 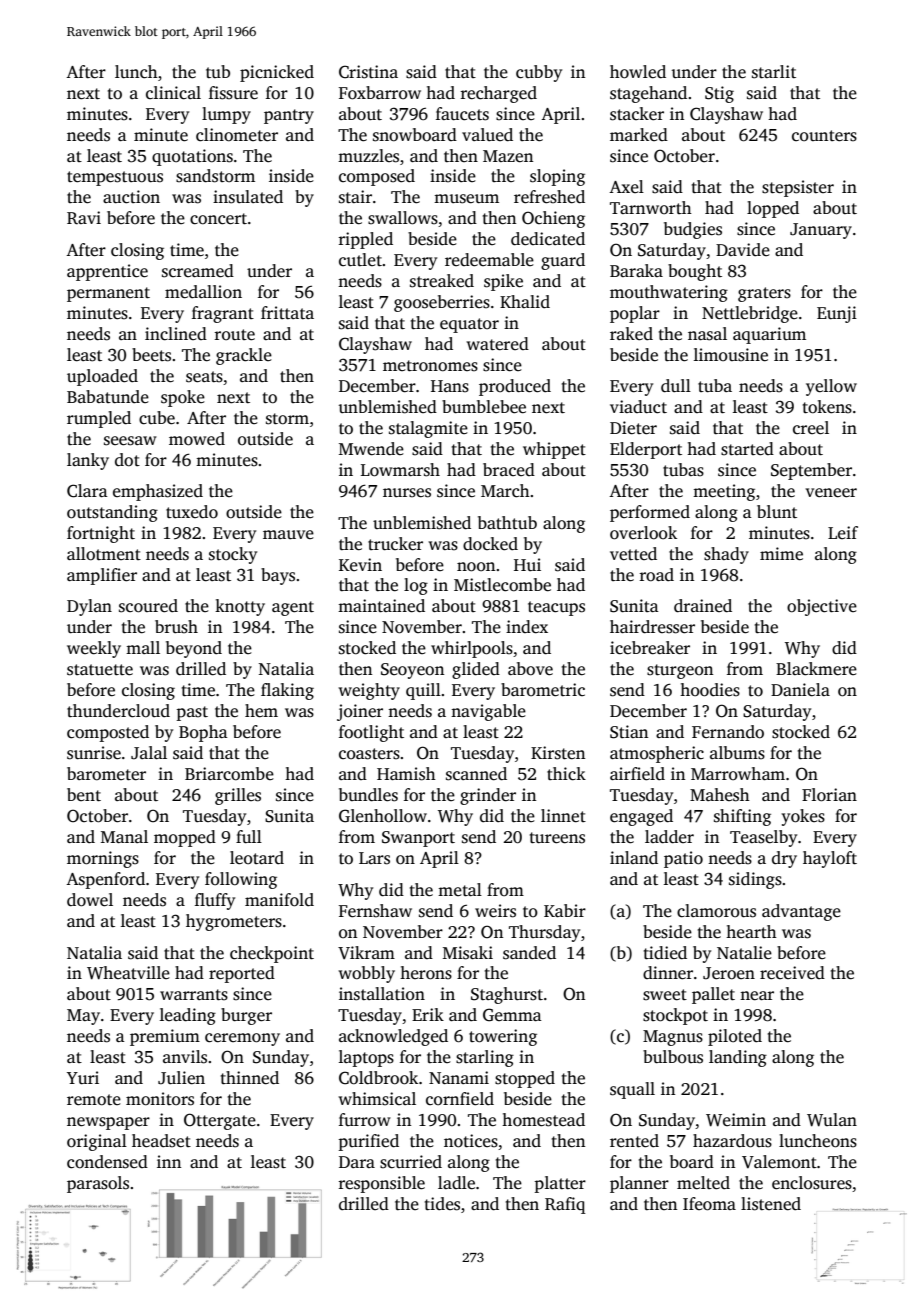 What do you see at coordinates (173, 93) in the screenshot?
I see `clinical` at bounding box center [173, 93].
